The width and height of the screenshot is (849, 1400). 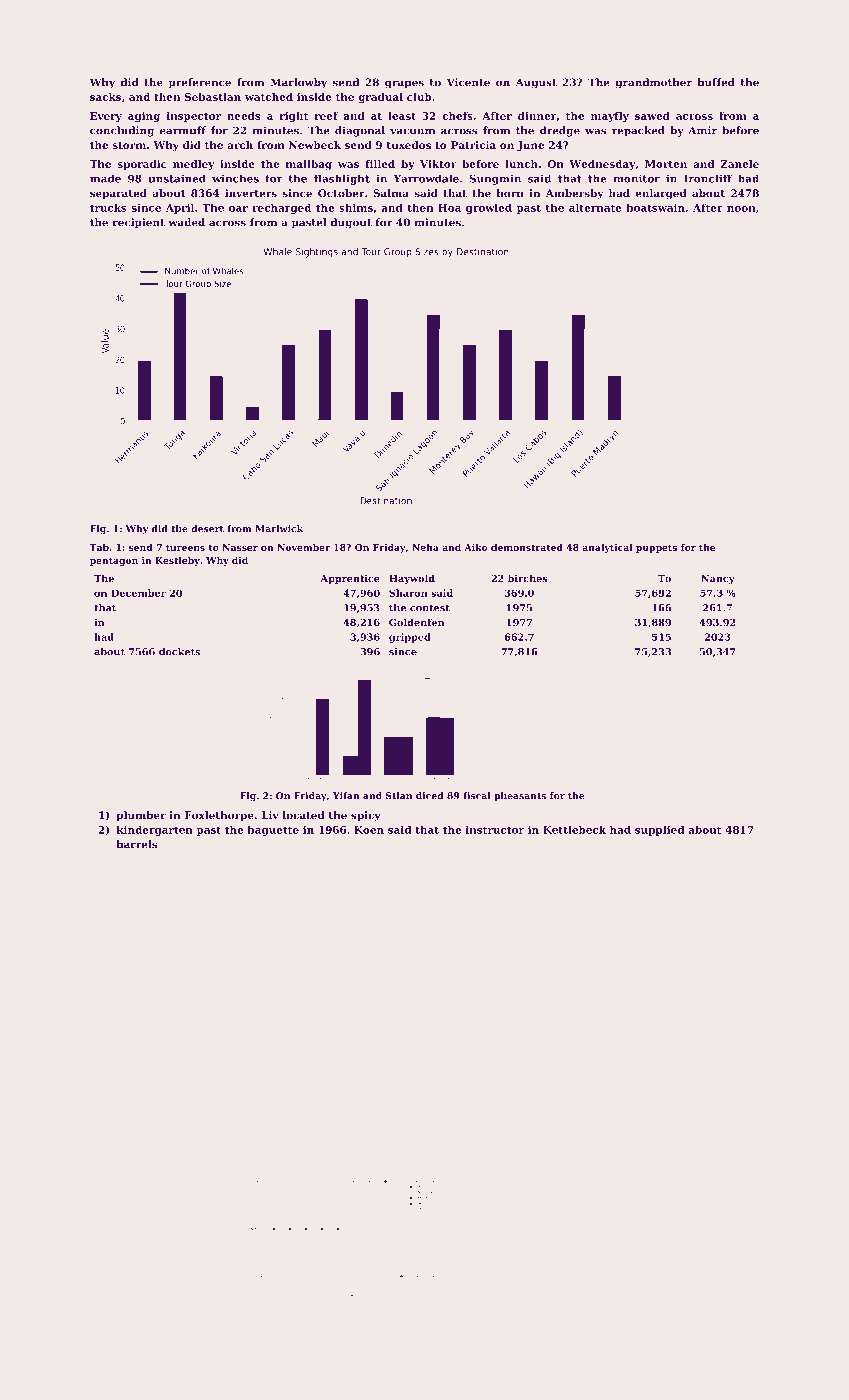 I want to click on medley, so click(x=194, y=165).
